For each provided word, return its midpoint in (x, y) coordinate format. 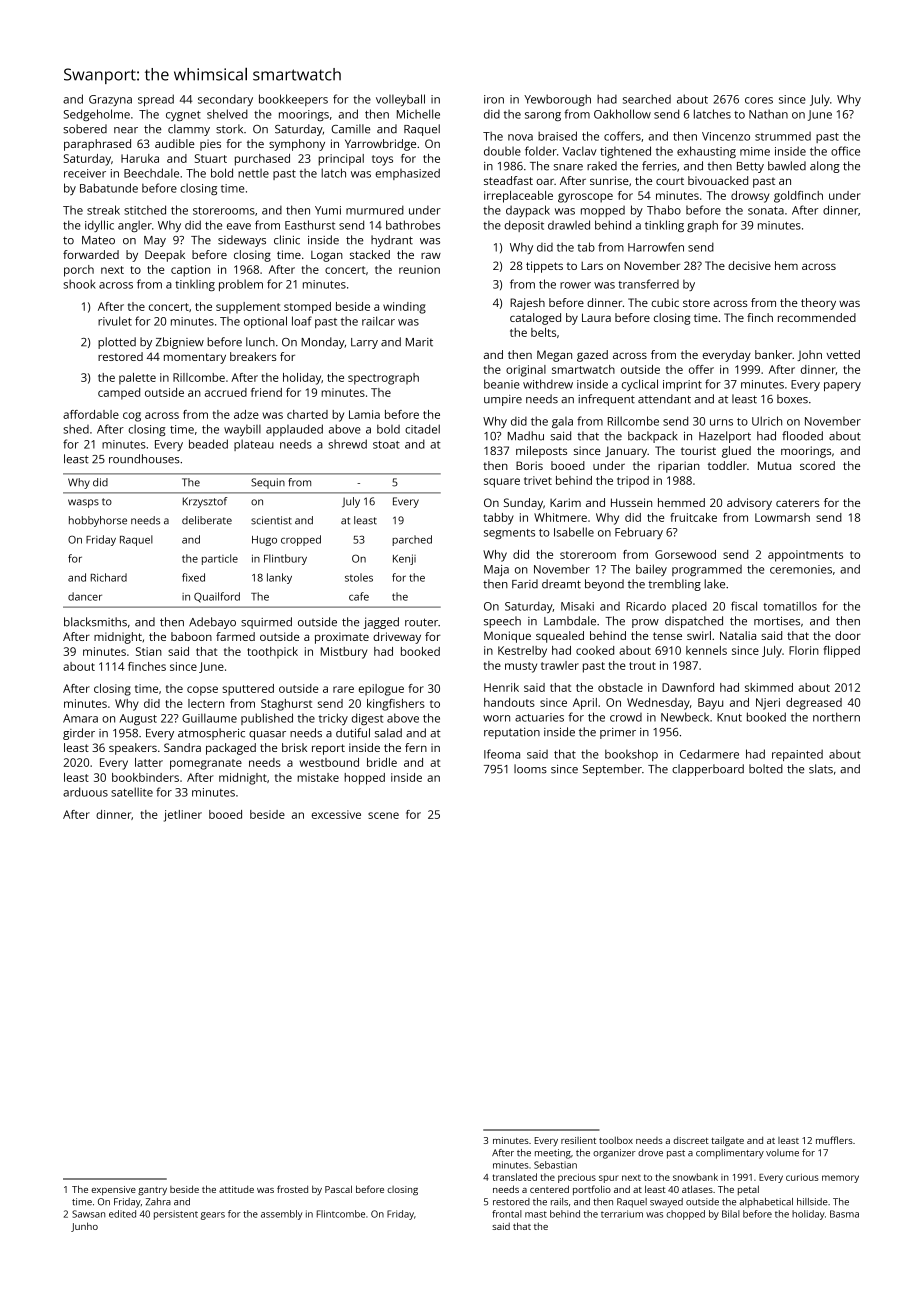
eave (239, 226)
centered (549, 1189)
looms (530, 769)
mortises (777, 621)
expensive (113, 1190)
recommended (817, 317)
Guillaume (209, 718)
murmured (375, 210)
